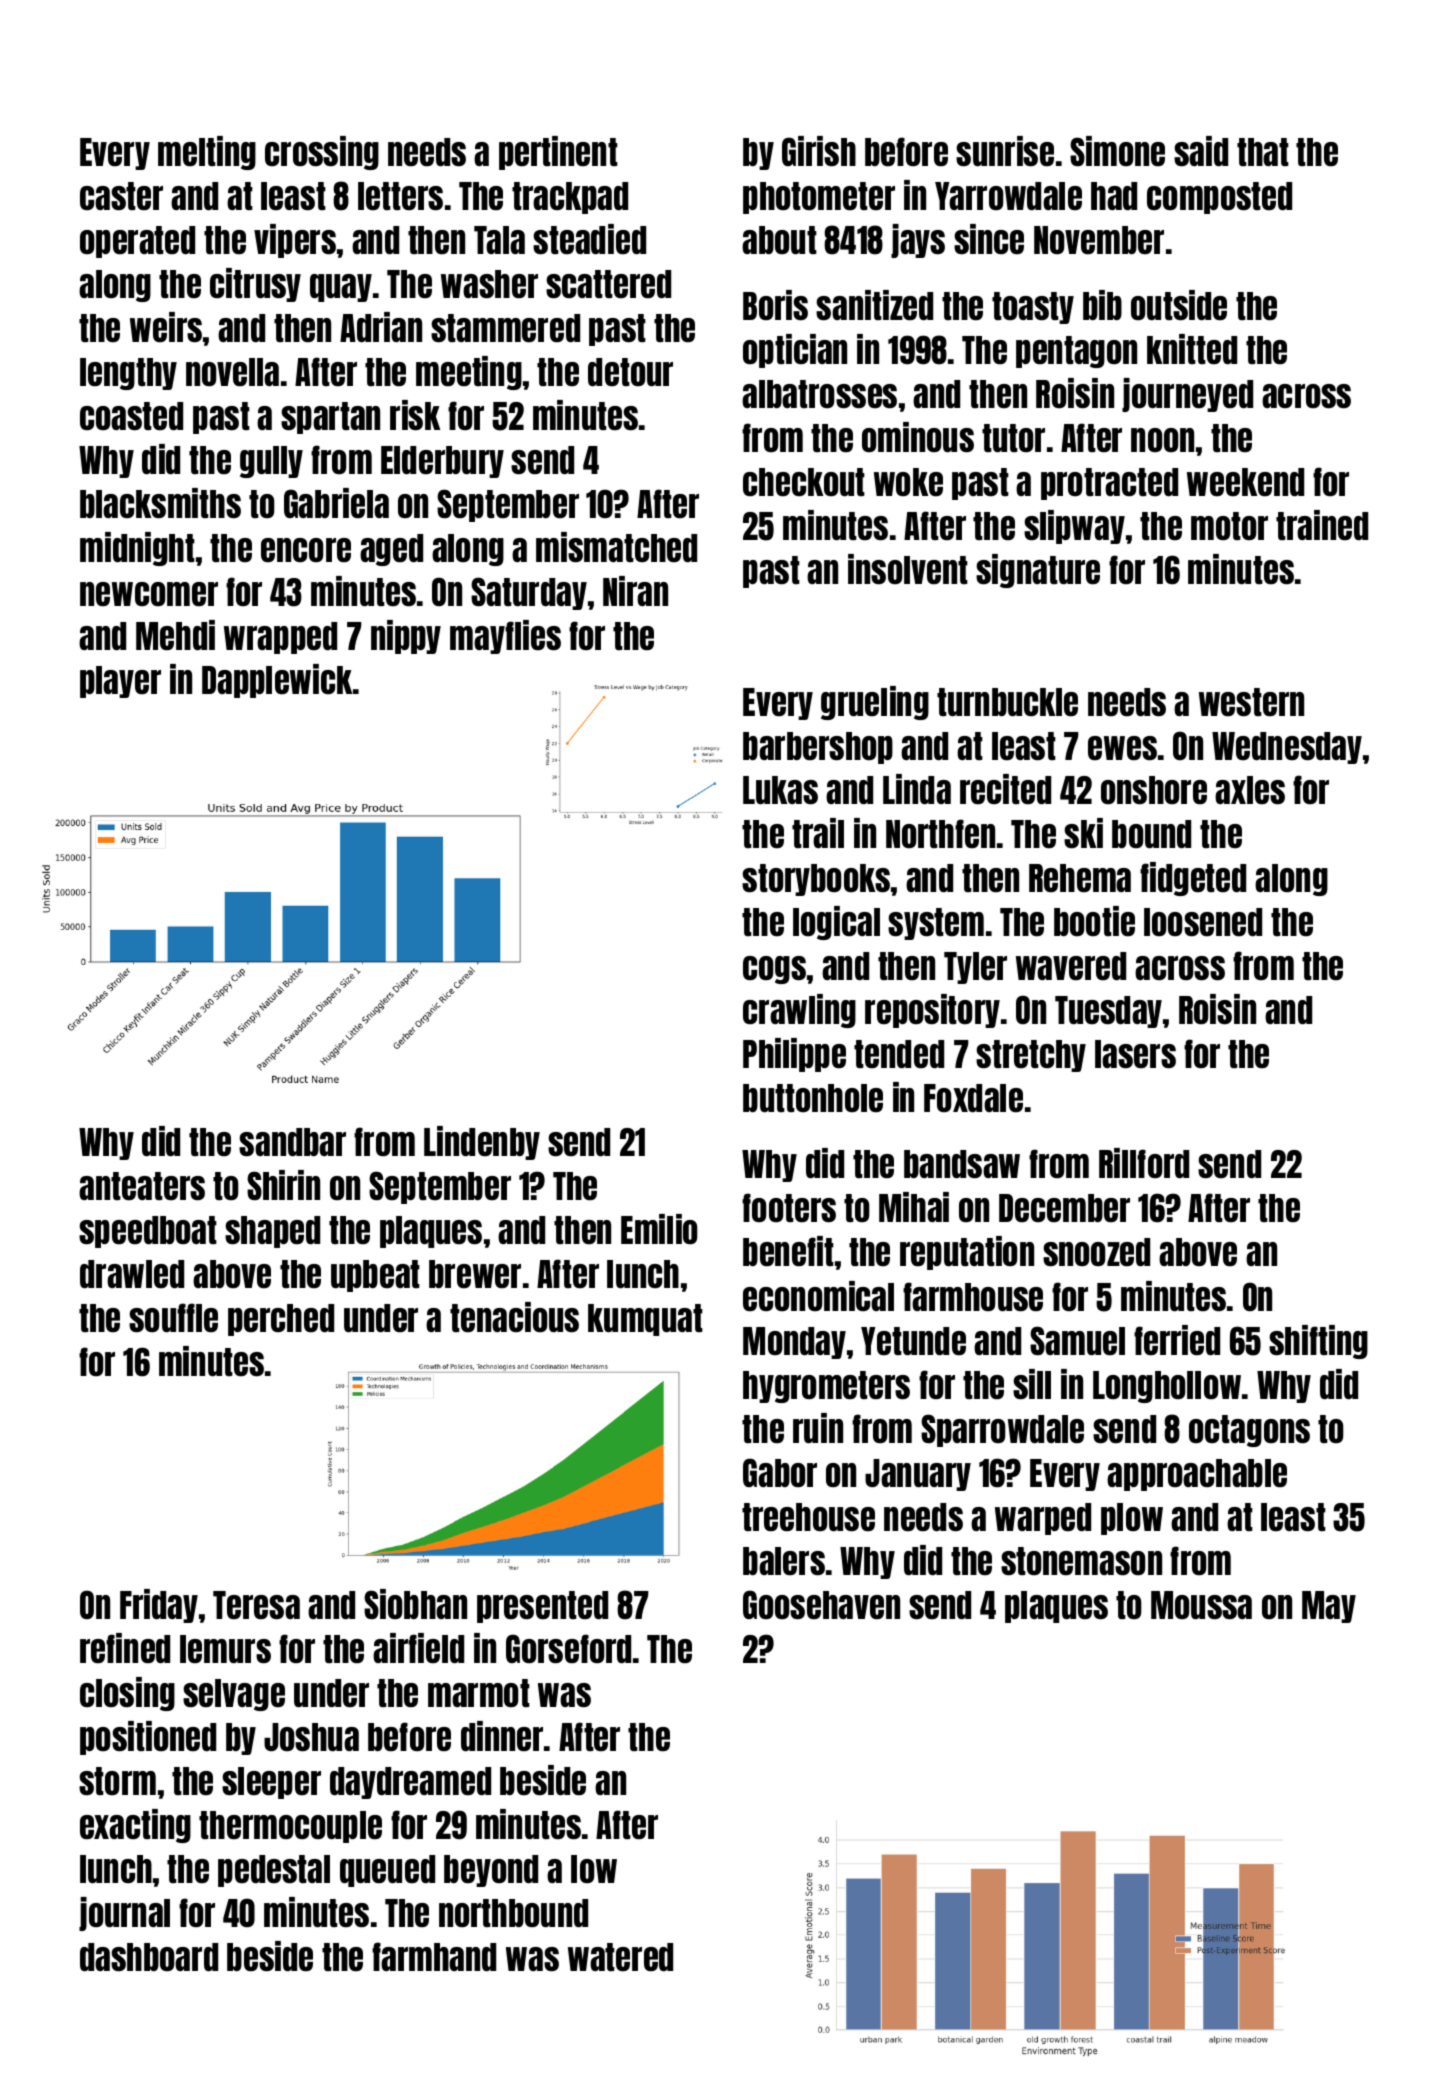 The width and height of the page is (1450, 2100). What do you see at coordinates (311, 1737) in the page?
I see `Joshua` at bounding box center [311, 1737].
